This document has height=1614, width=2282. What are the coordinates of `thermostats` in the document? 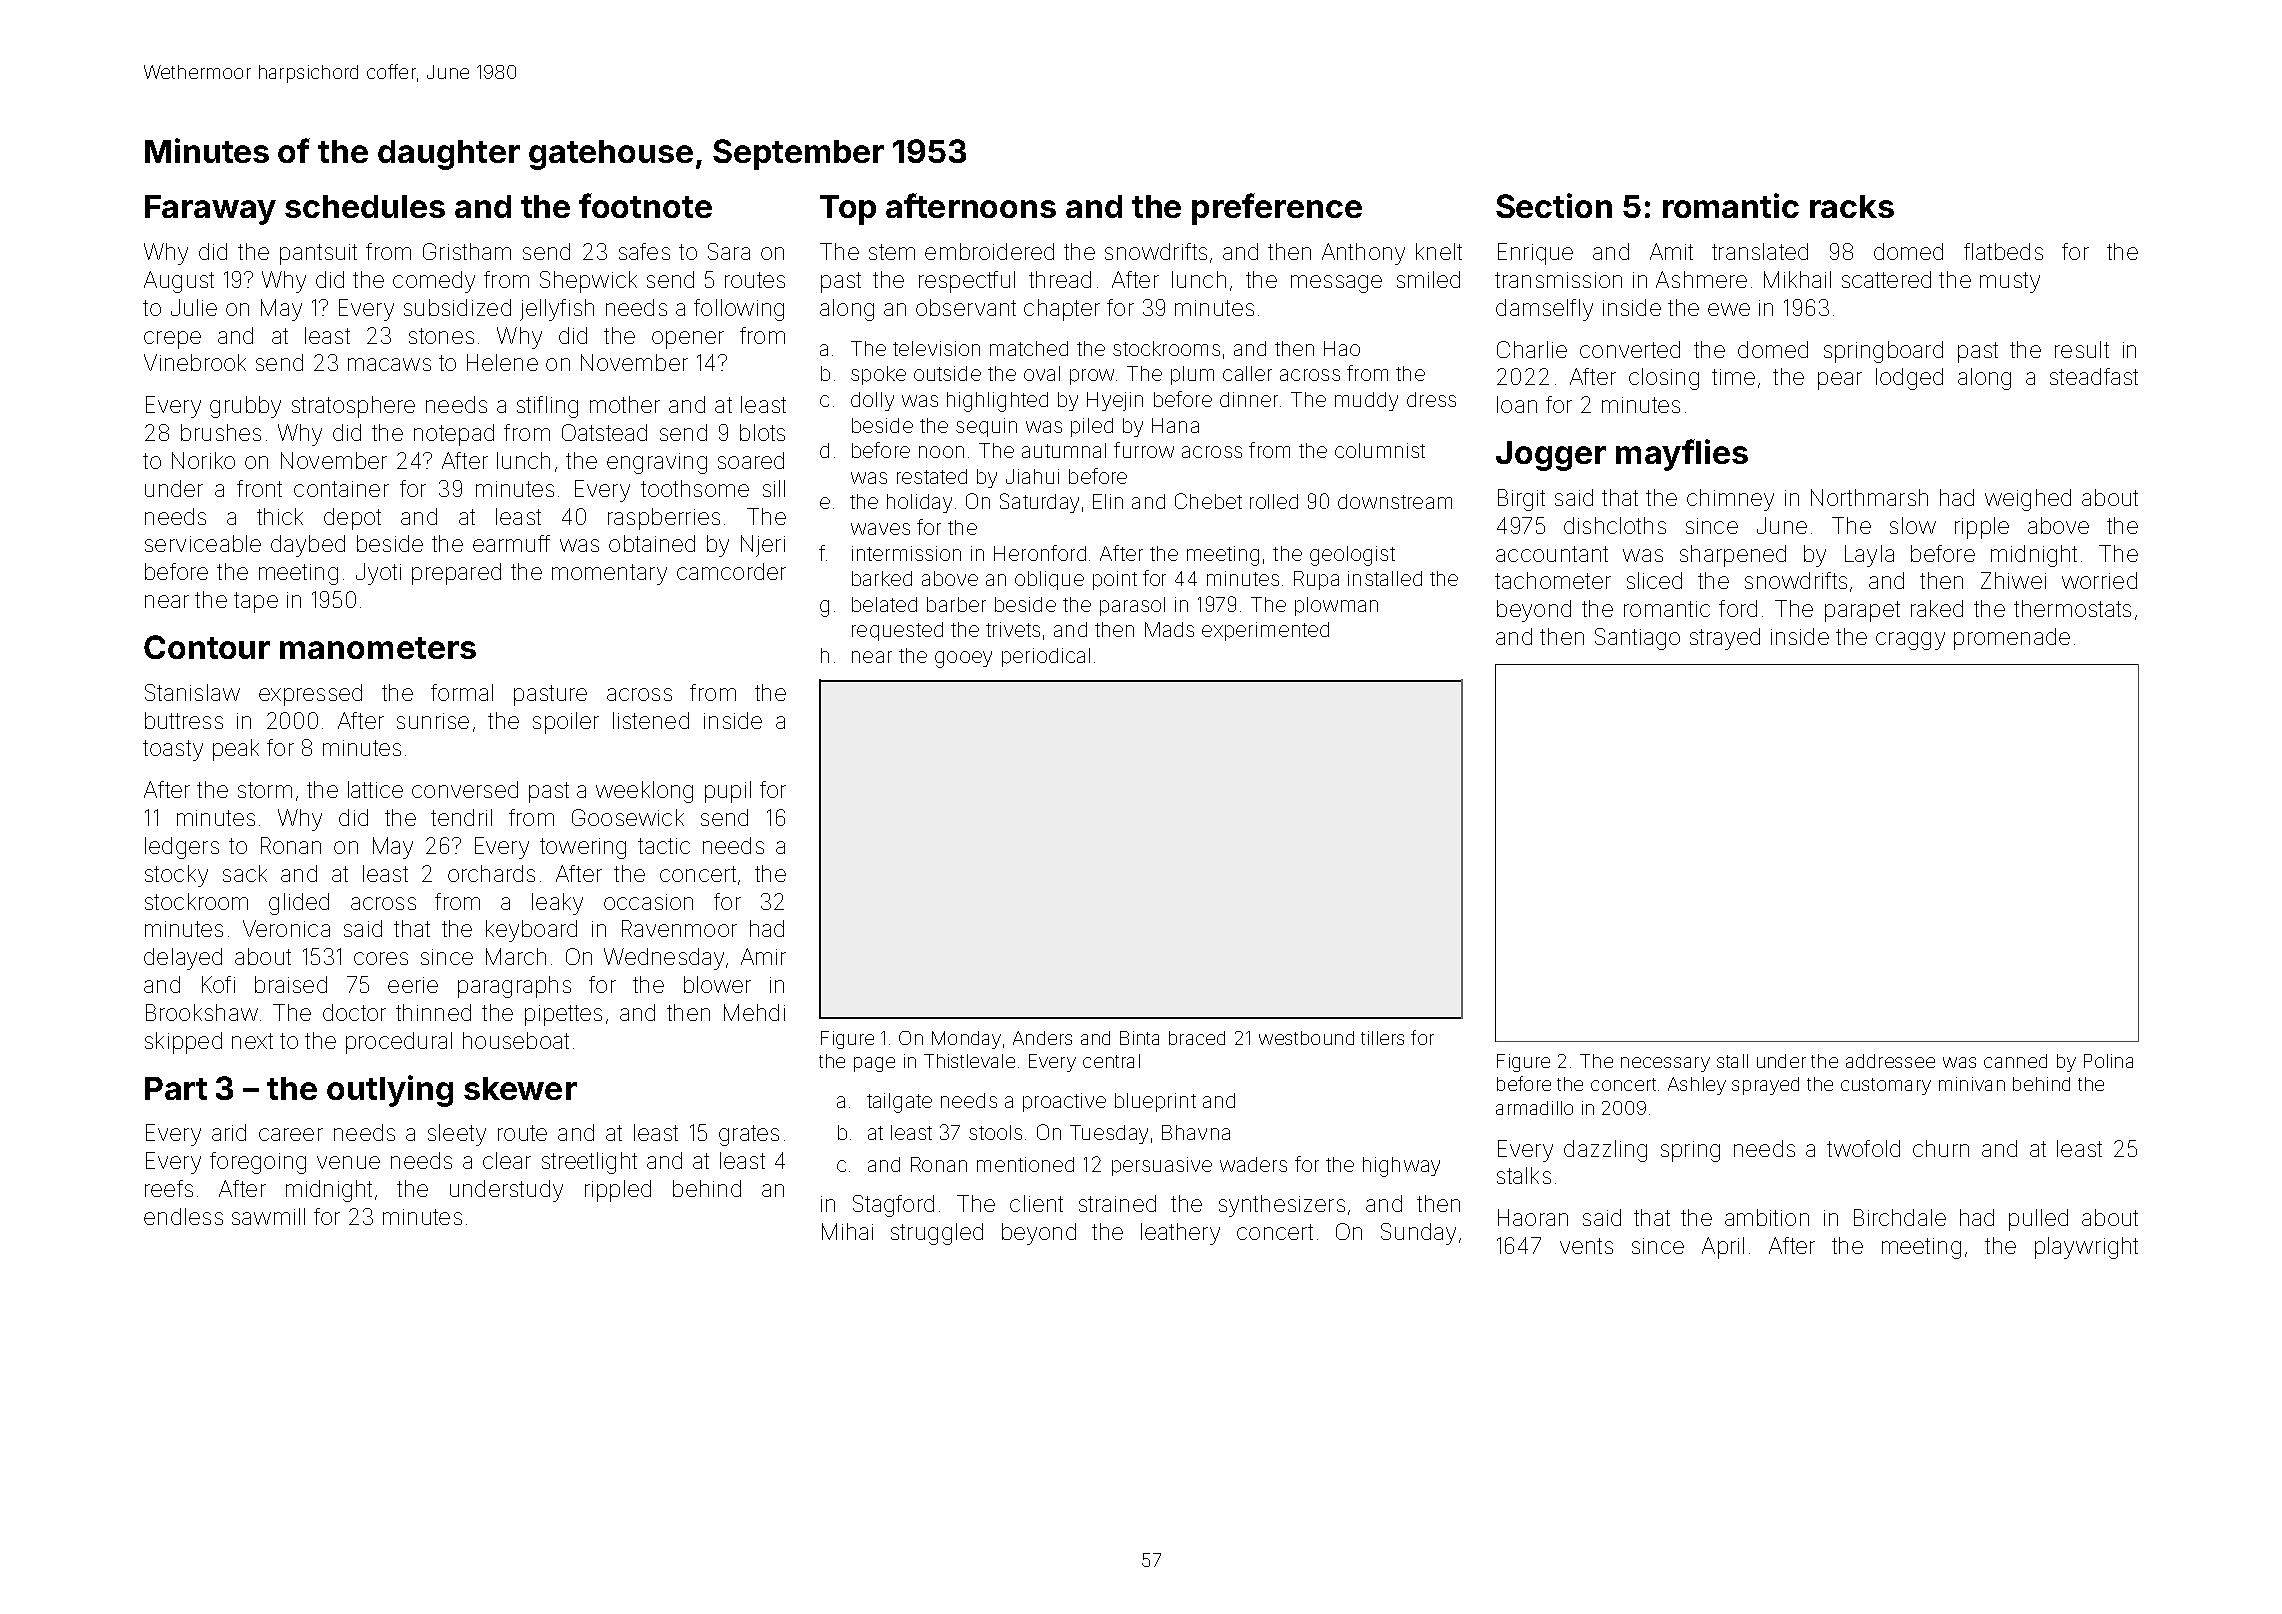 It's located at (2072, 608).
